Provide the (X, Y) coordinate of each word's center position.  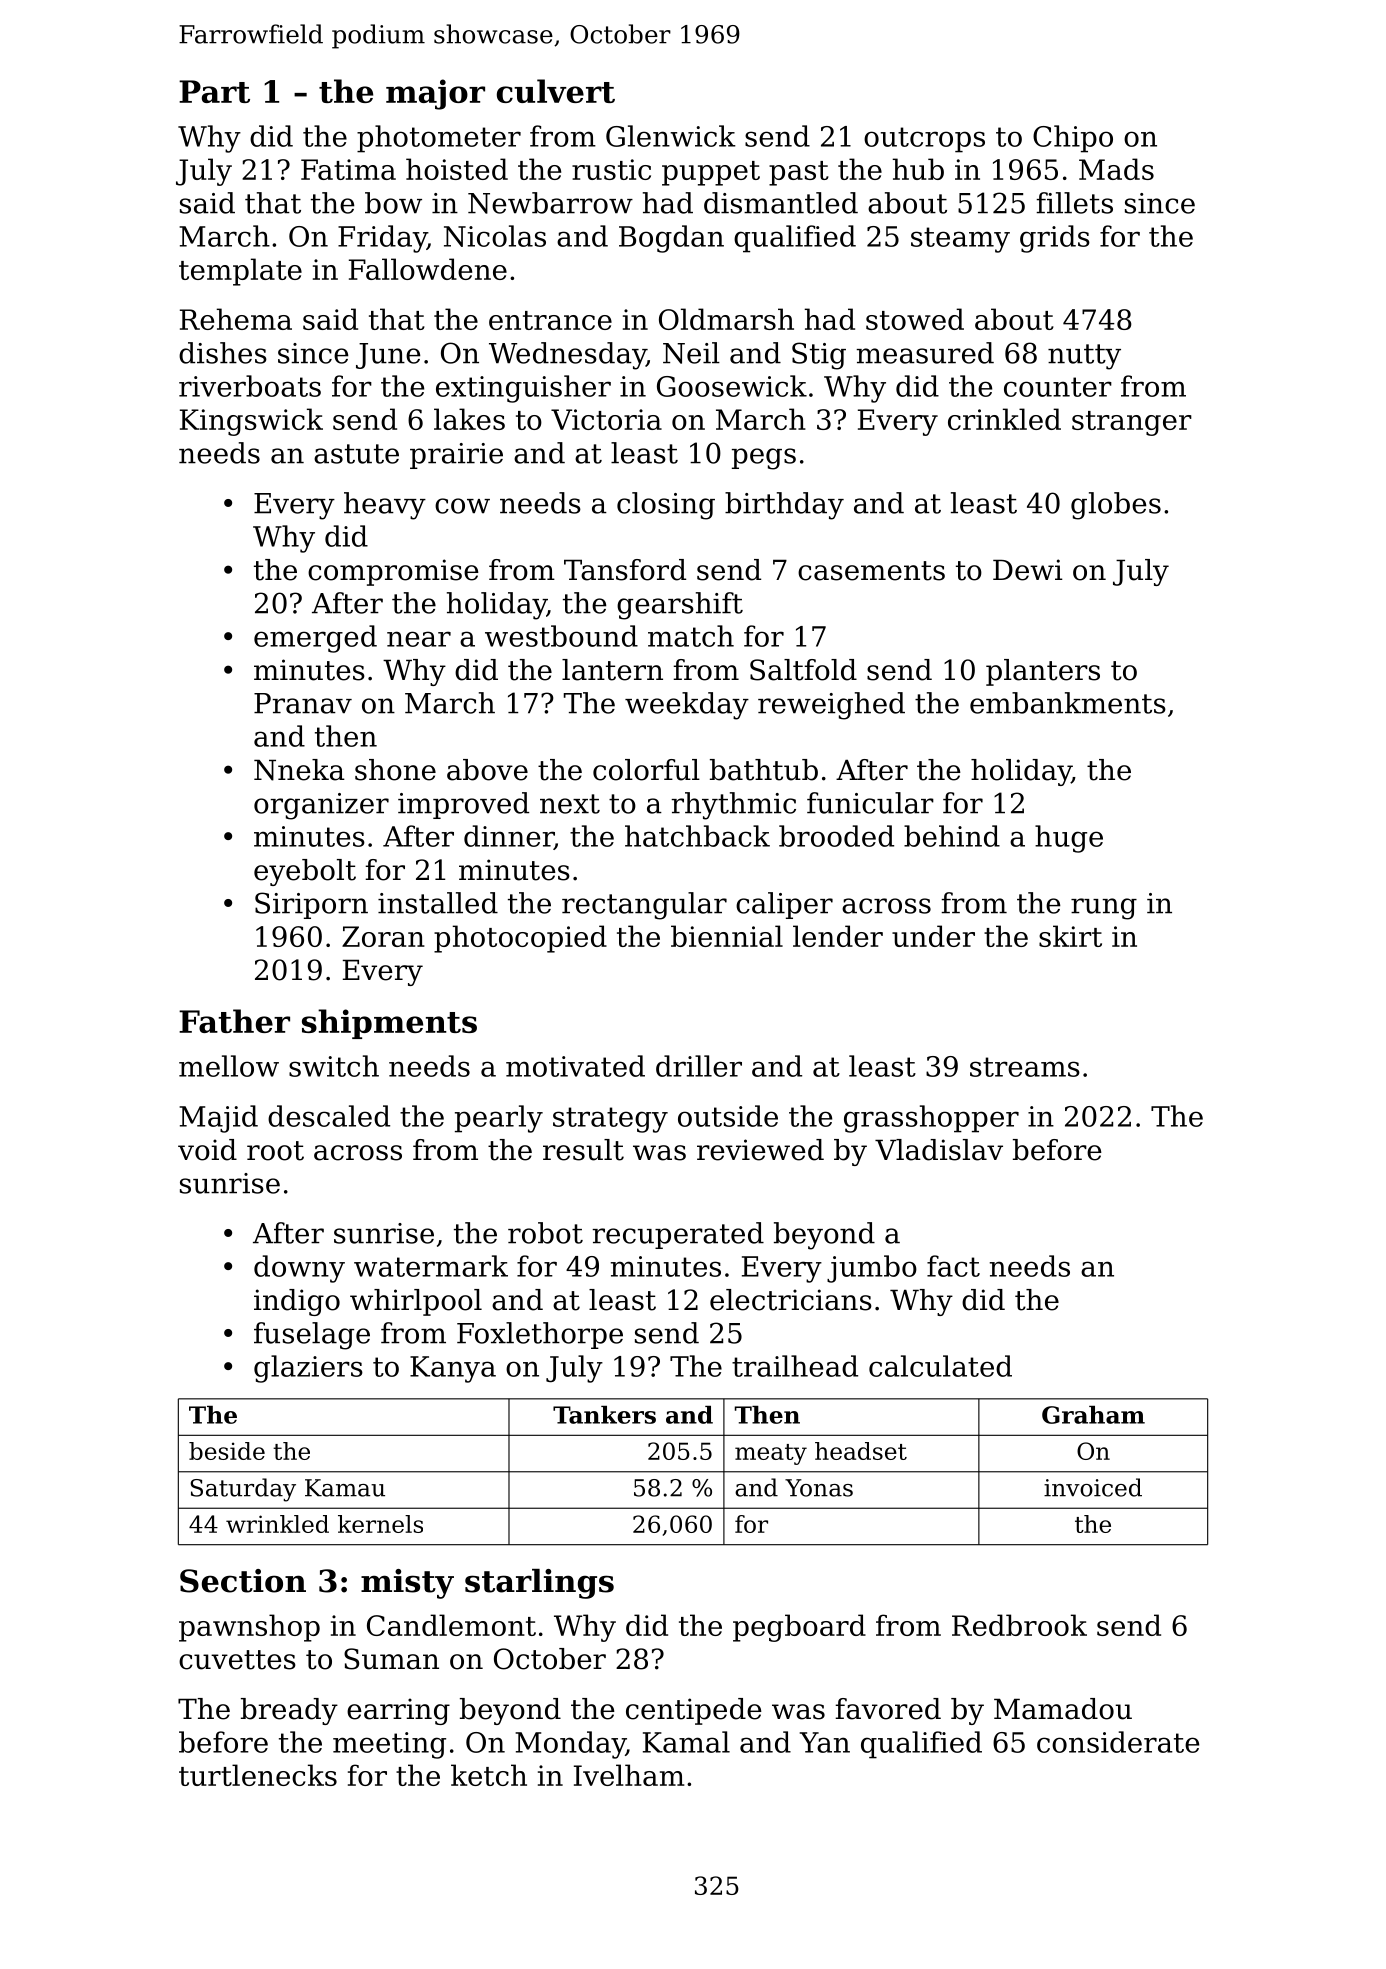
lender (838, 936)
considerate (1118, 1742)
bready (289, 1711)
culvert (556, 91)
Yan (825, 1742)
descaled (329, 1116)
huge (1069, 839)
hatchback (697, 836)
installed (438, 903)
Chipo (1073, 139)
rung (1104, 909)
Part (214, 91)
